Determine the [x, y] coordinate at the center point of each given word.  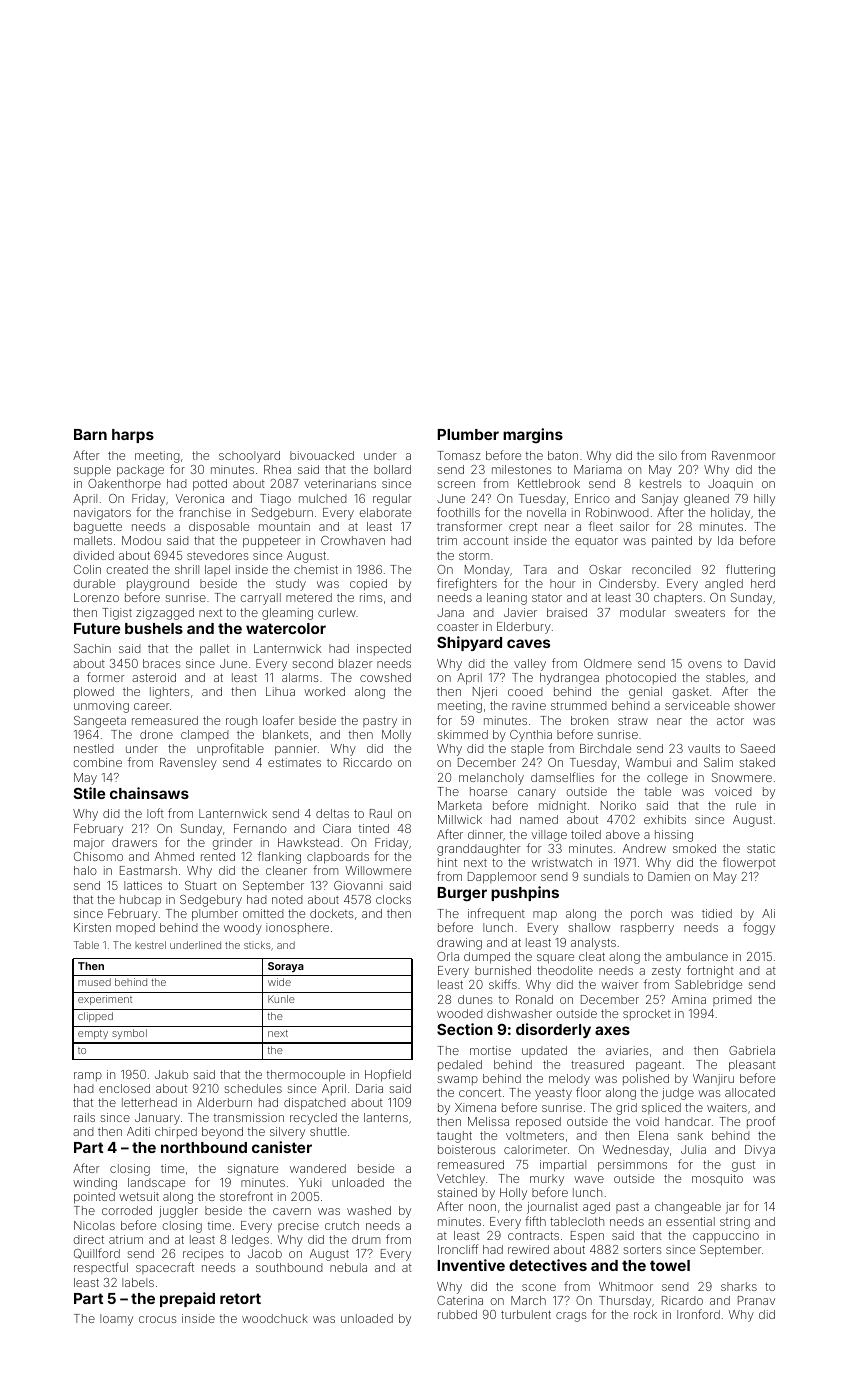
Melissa [488, 1121]
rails [84, 1117]
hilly [764, 500]
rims [371, 597]
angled [724, 585]
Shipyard [469, 643]
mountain [284, 526]
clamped [205, 735]
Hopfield [388, 1075]
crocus [157, 1319]
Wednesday [636, 1151]
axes [612, 1030]
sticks [257, 945]
